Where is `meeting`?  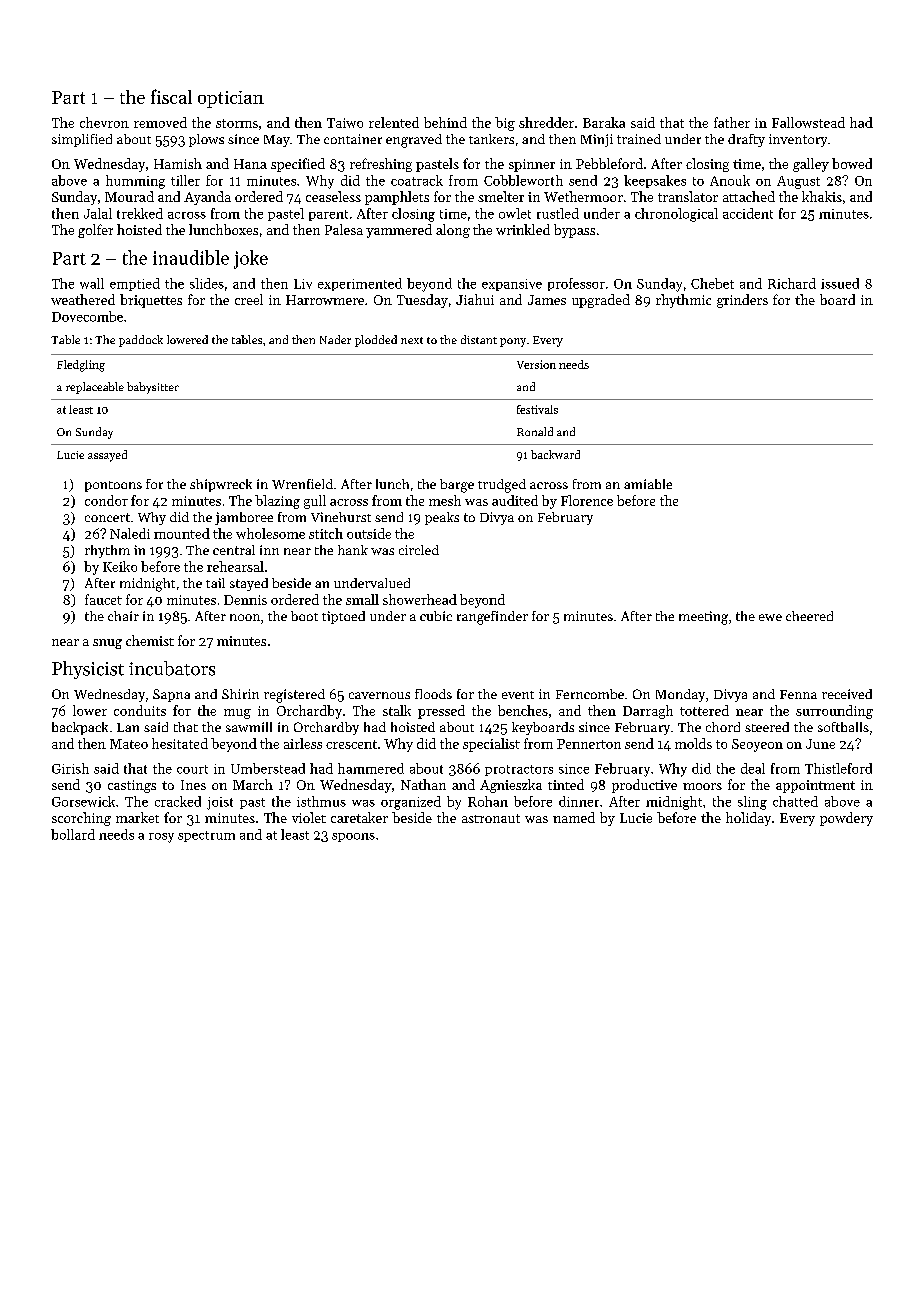
meeting is located at coordinates (703, 618).
